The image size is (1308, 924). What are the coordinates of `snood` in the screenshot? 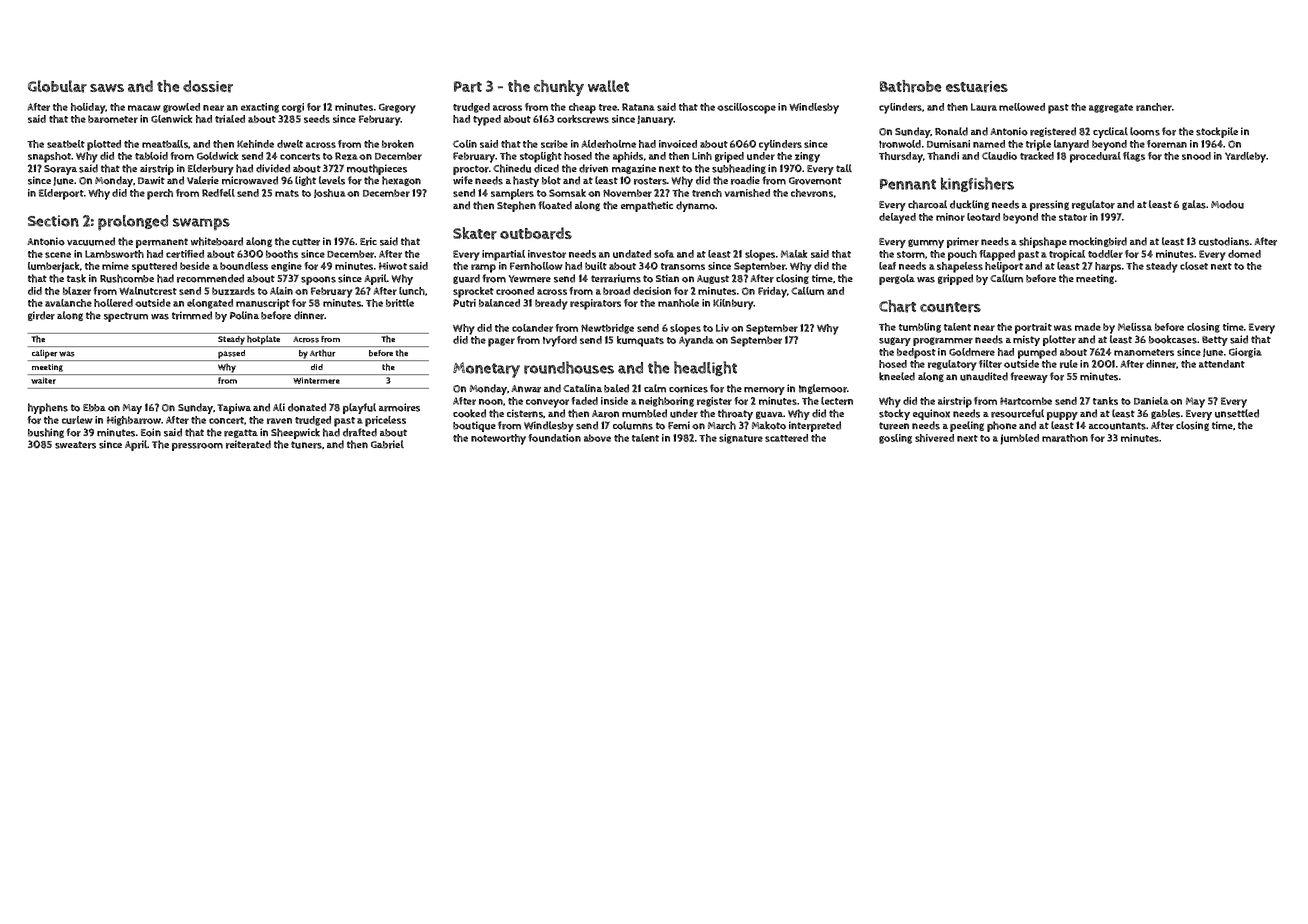 It's located at (1196, 156).
